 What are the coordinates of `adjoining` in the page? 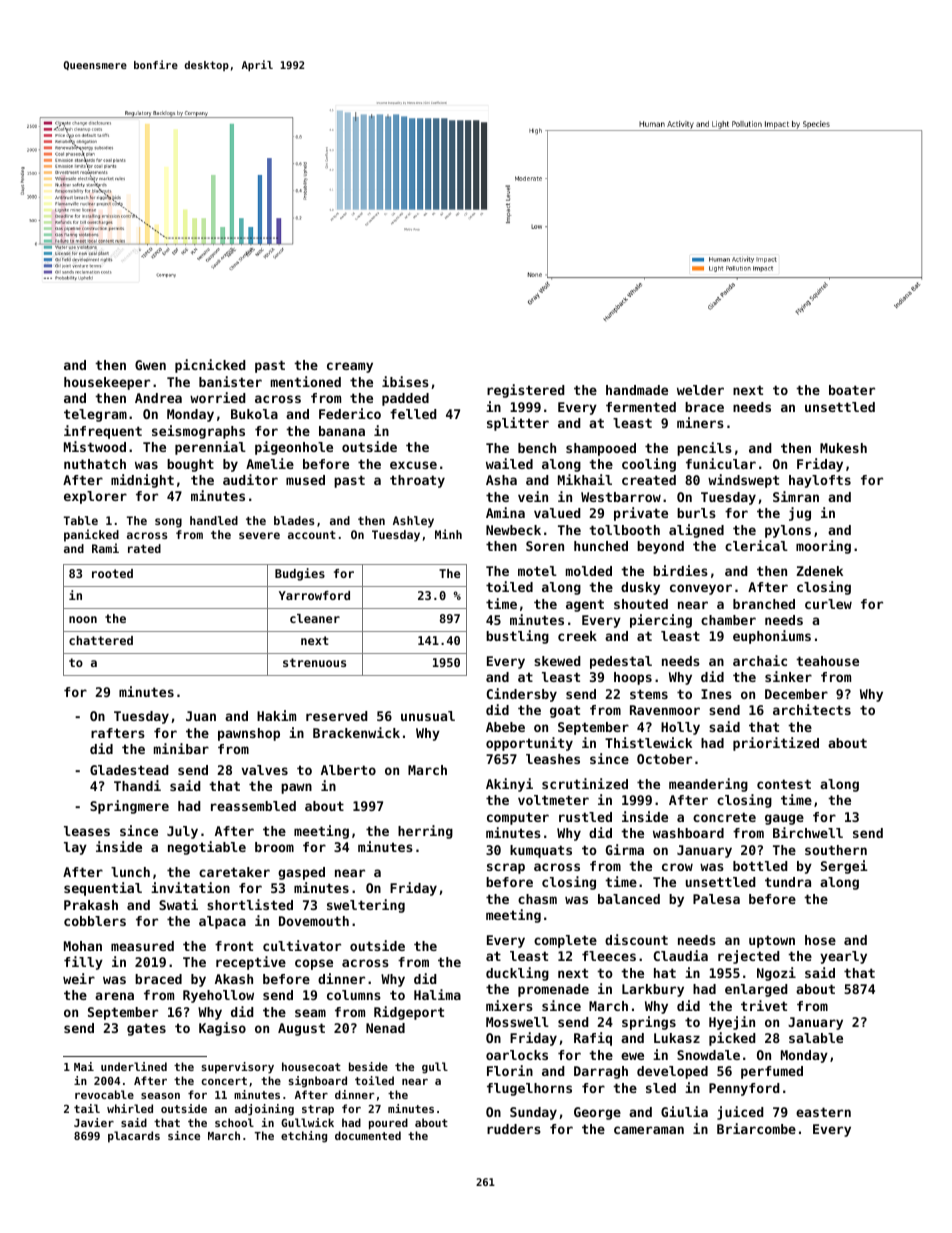 It's located at (264, 1110).
